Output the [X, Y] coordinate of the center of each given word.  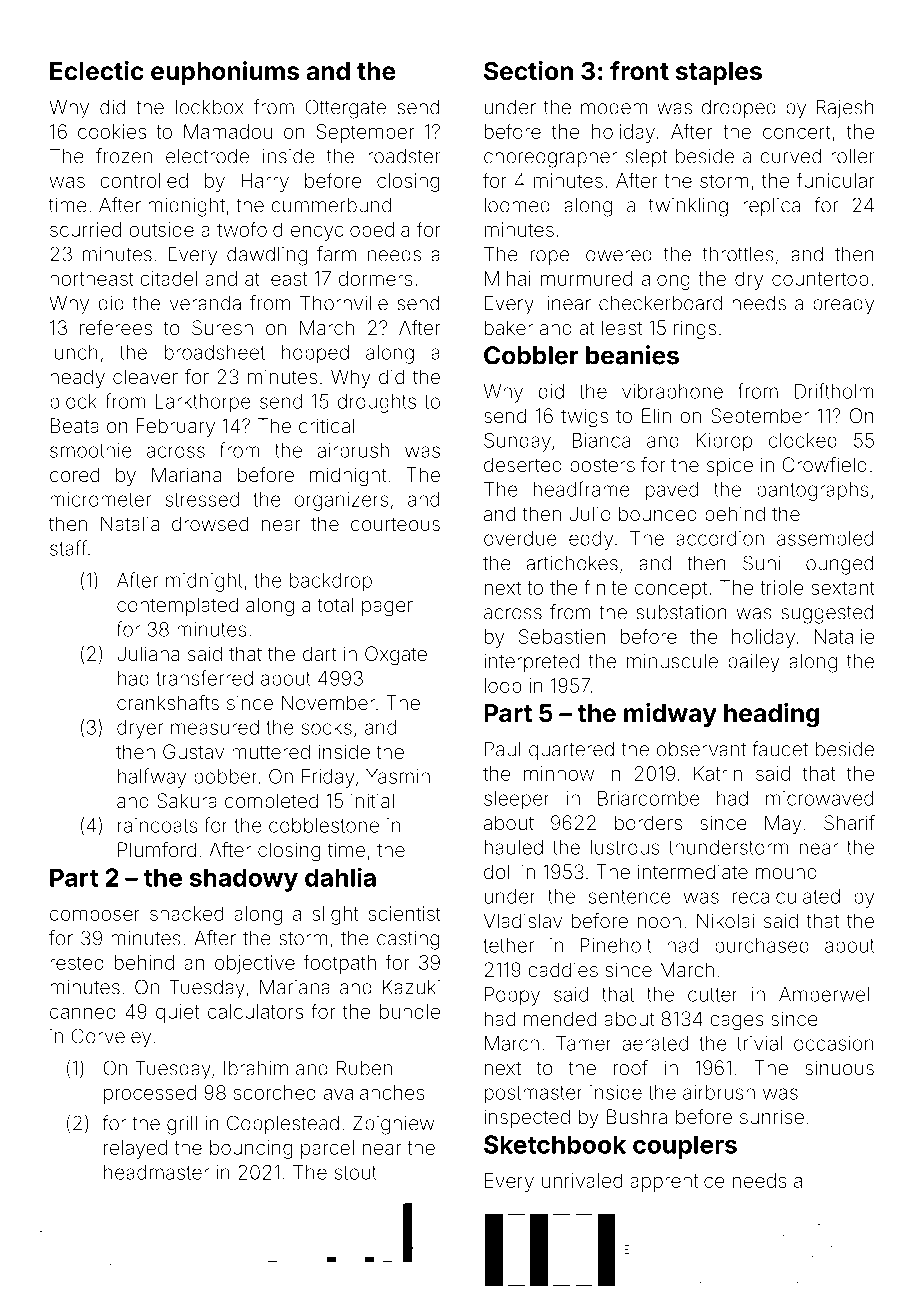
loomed [517, 205]
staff [68, 548]
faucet [780, 749]
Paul [502, 749]
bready [843, 305]
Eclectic [97, 71]
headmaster [156, 1172]
